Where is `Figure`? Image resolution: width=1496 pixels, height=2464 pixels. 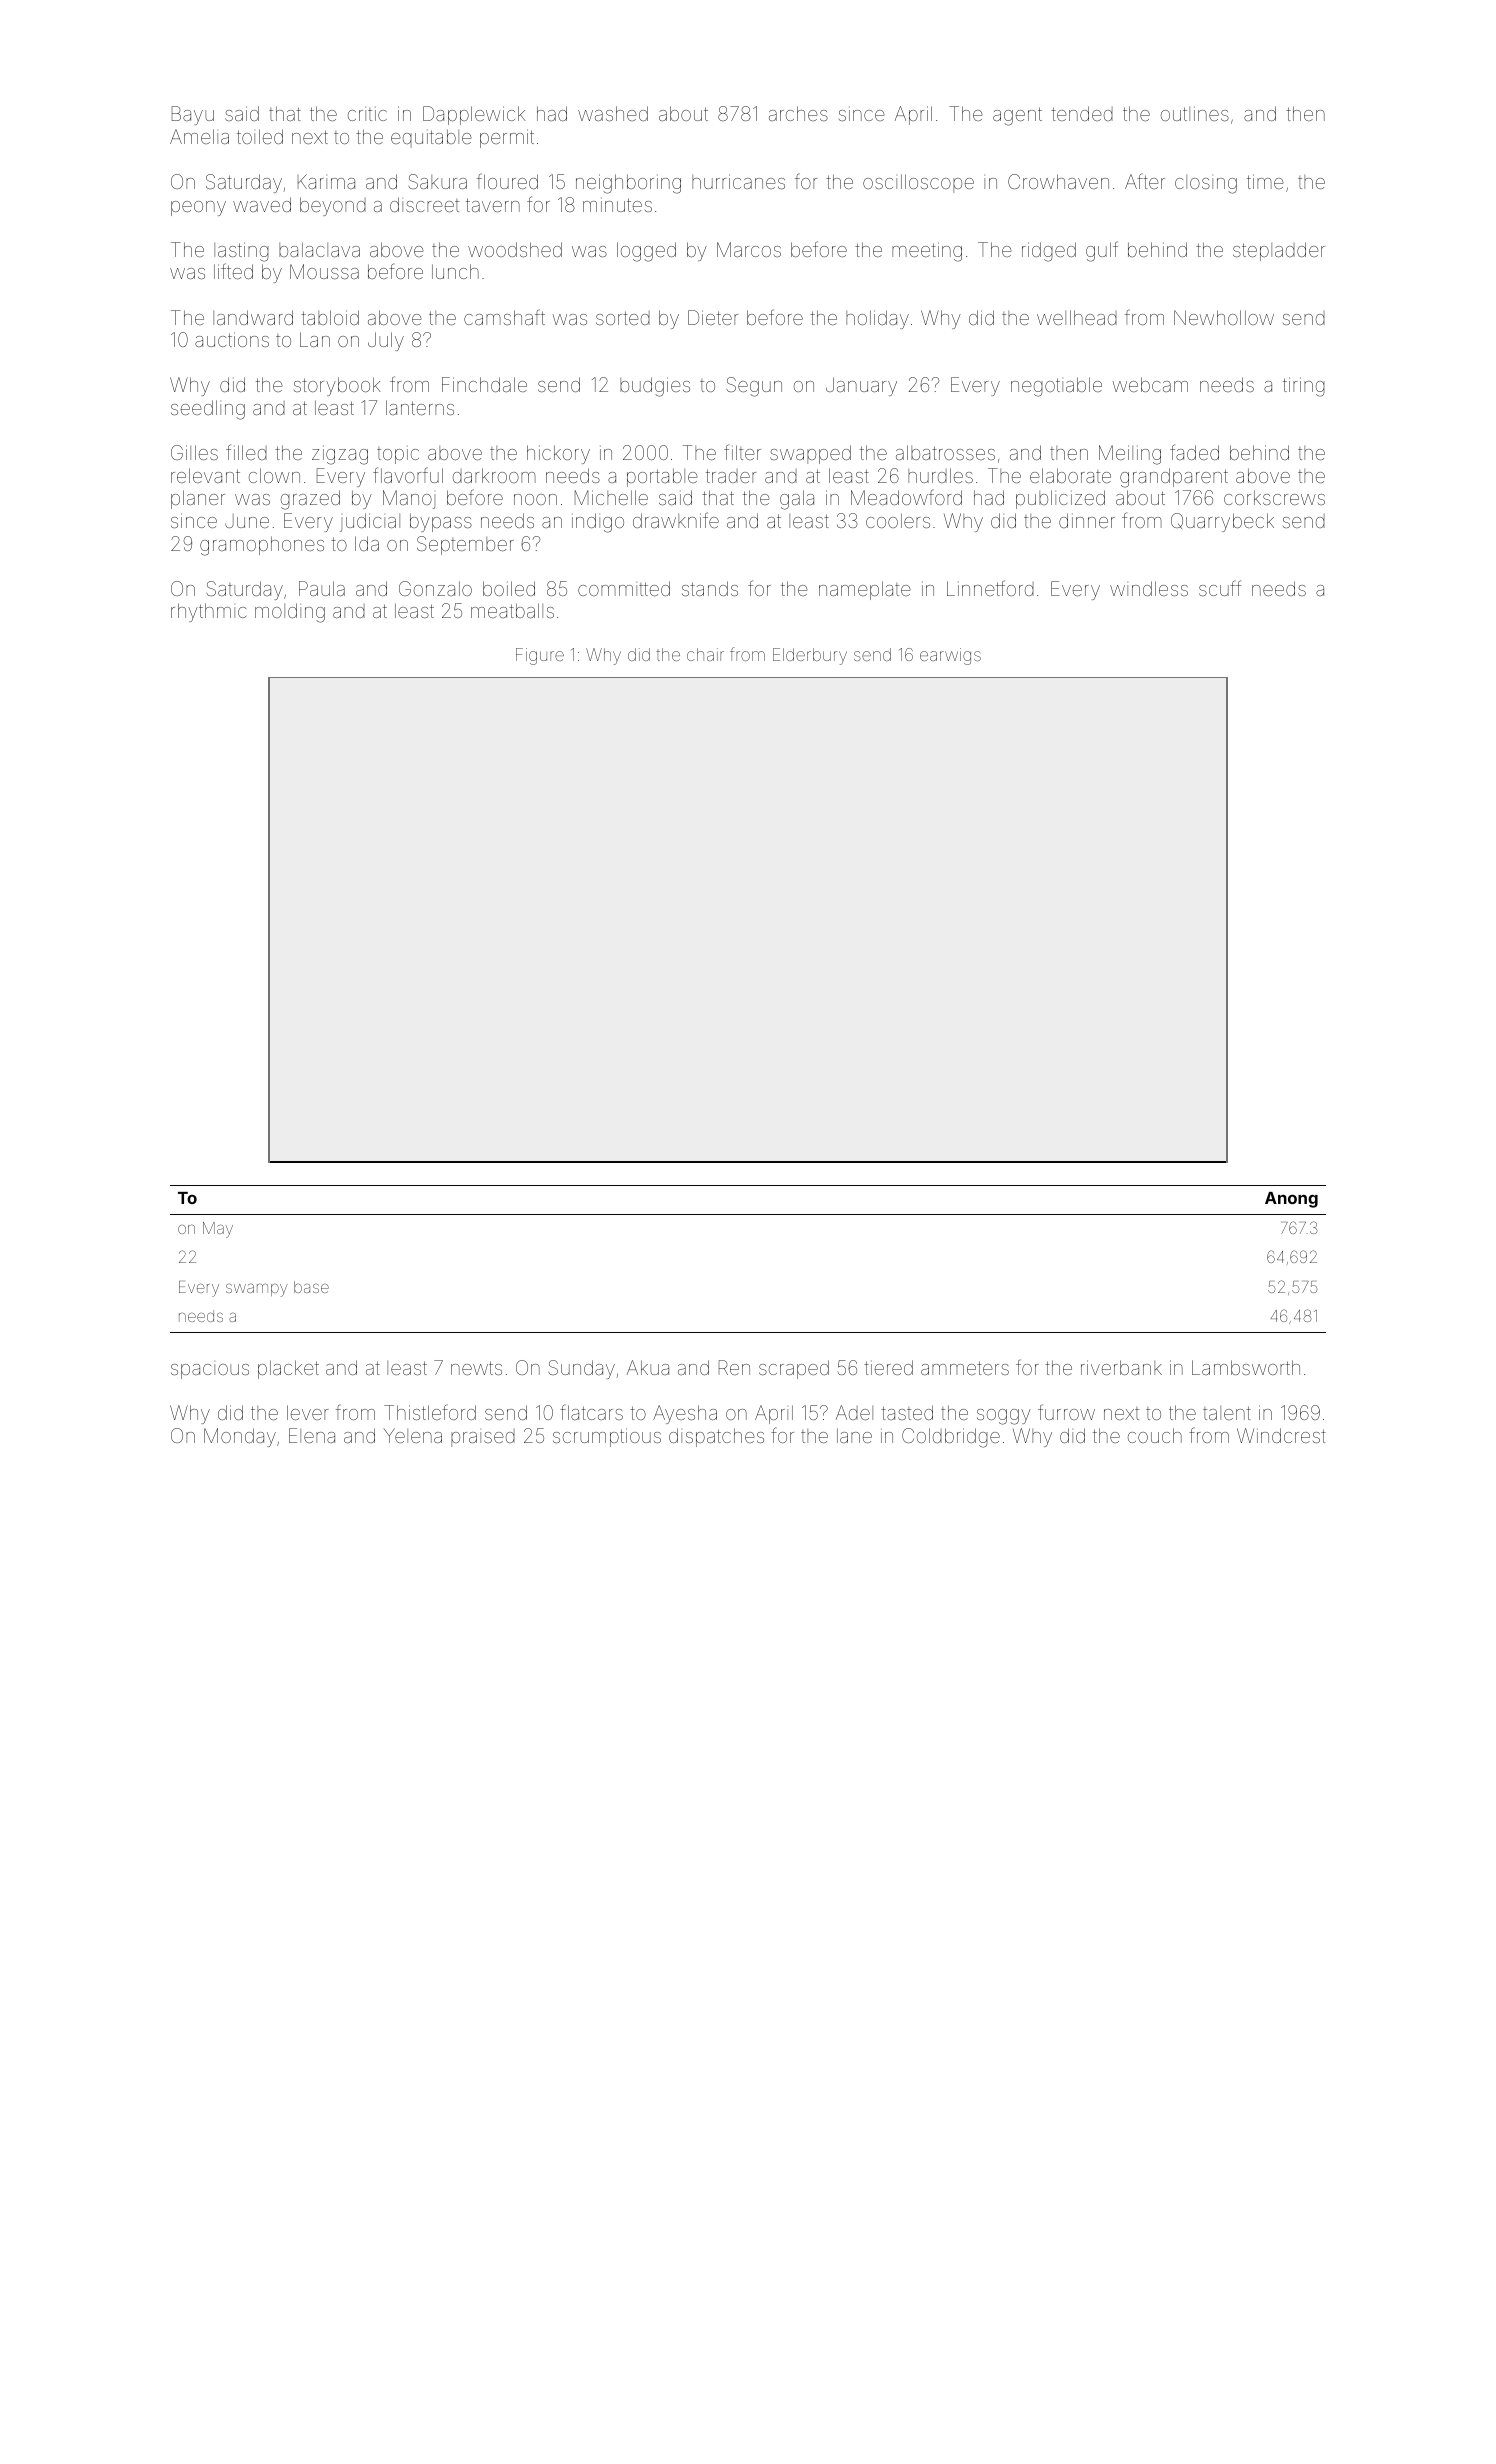
Figure is located at coordinates (540, 656).
